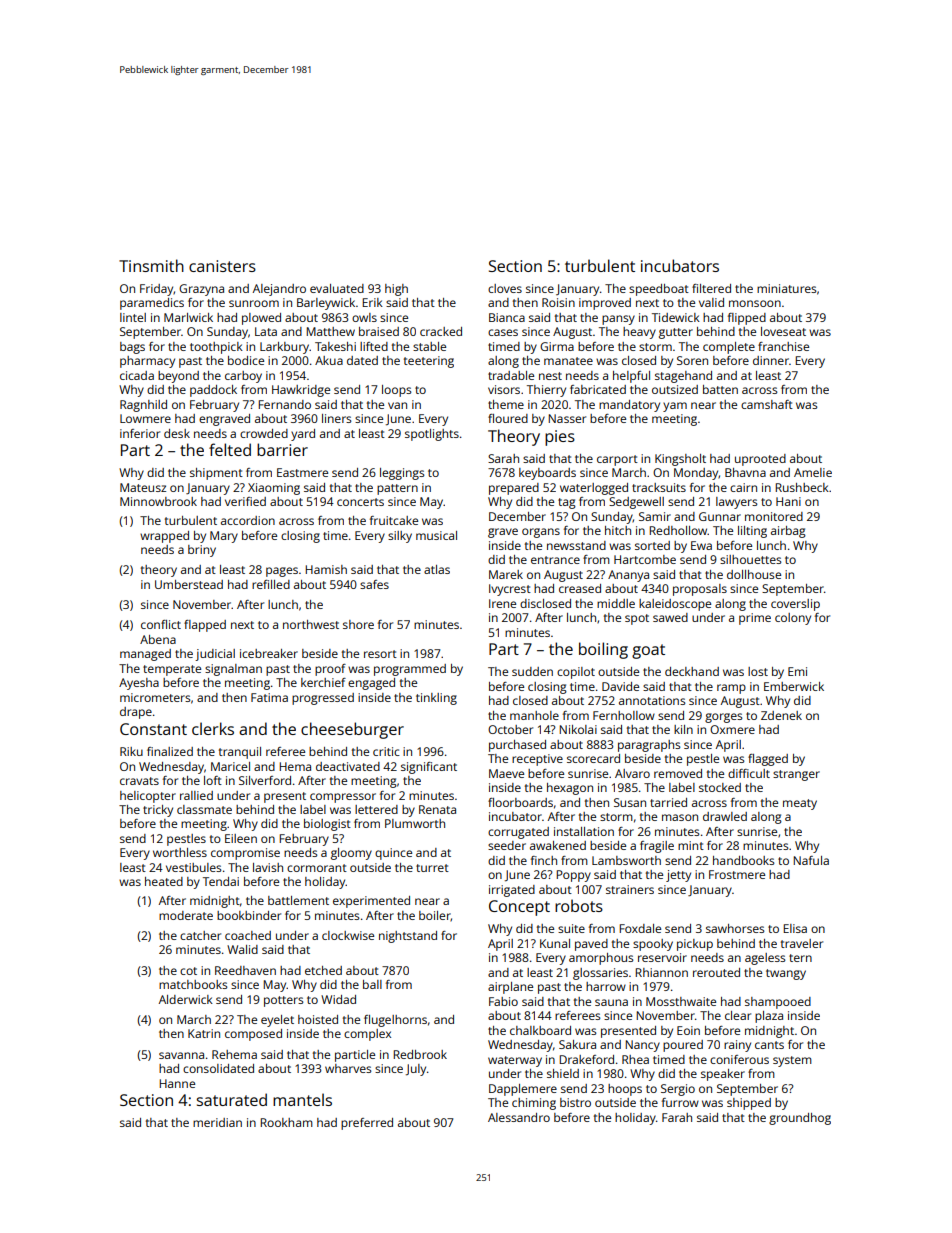 The width and height of the page is (952, 1233). I want to click on meaty, so click(800, 804).
